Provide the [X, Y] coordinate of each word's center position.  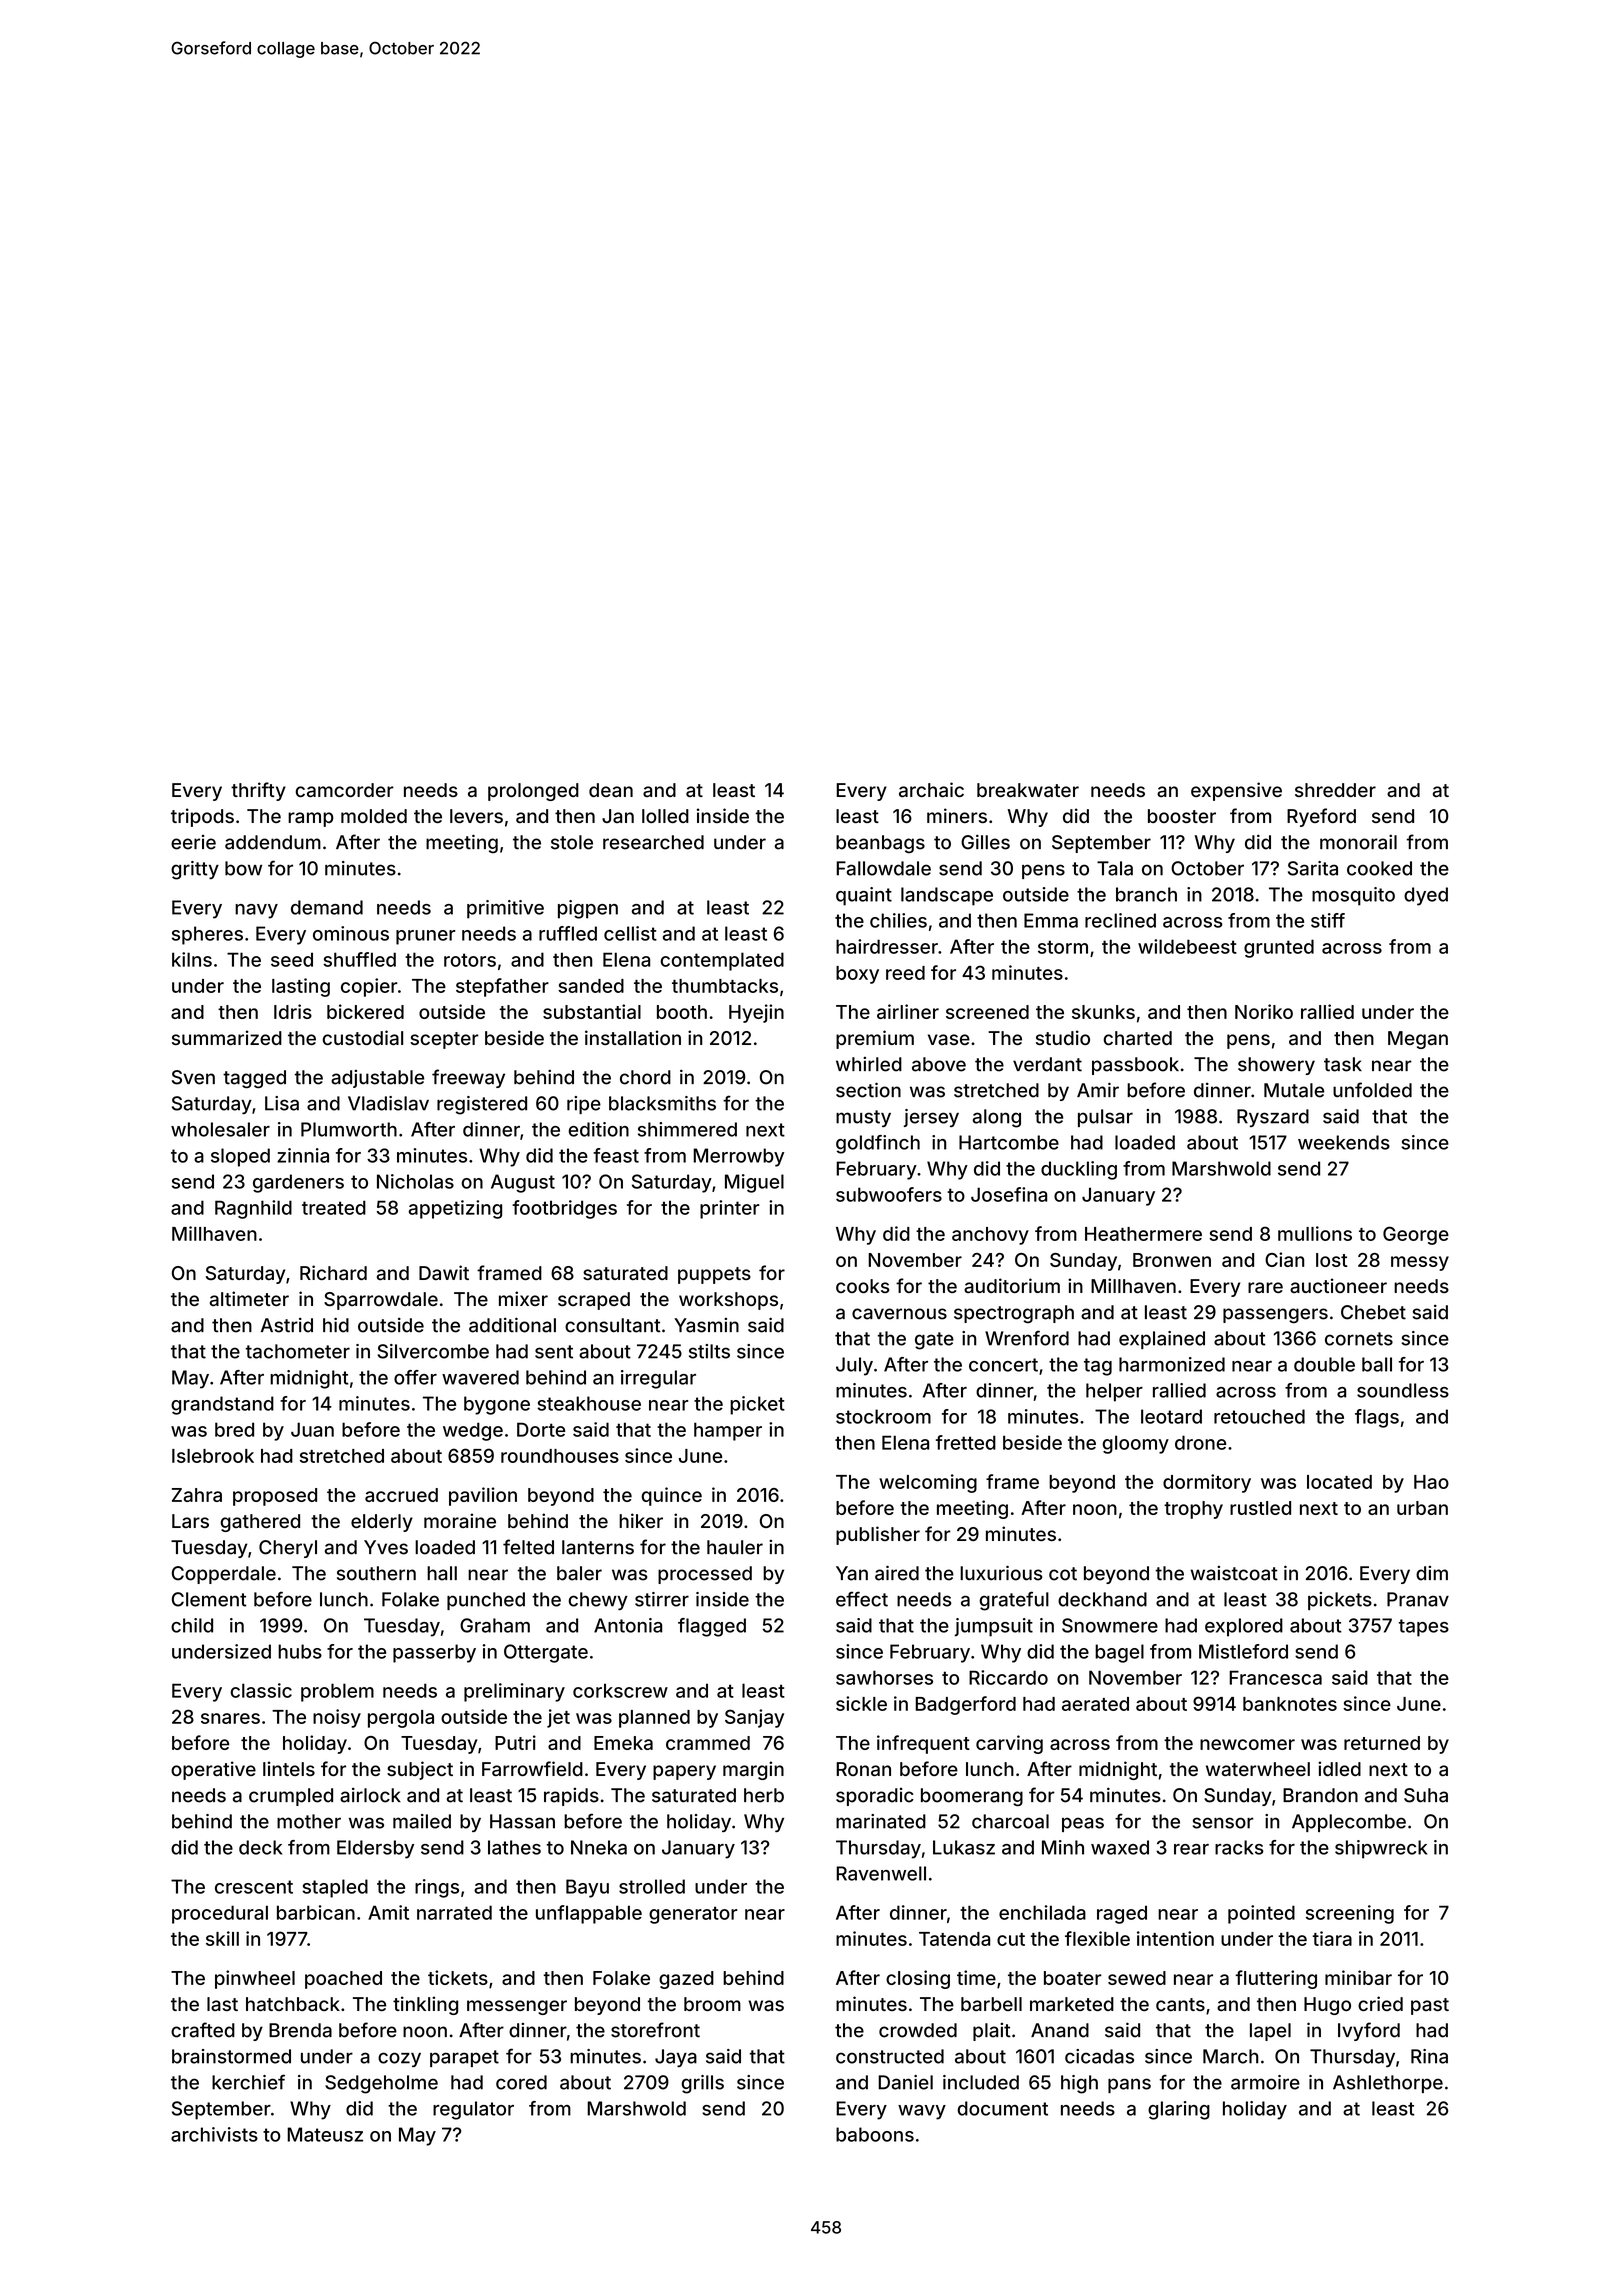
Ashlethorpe [1388, 2084]
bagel [1119, 1653]
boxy [857, 975]
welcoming [928, 1483]
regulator [473, 2110]
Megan [1418, 1040]
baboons [875, 2134]
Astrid [287, 1325]
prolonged [533, 792]
